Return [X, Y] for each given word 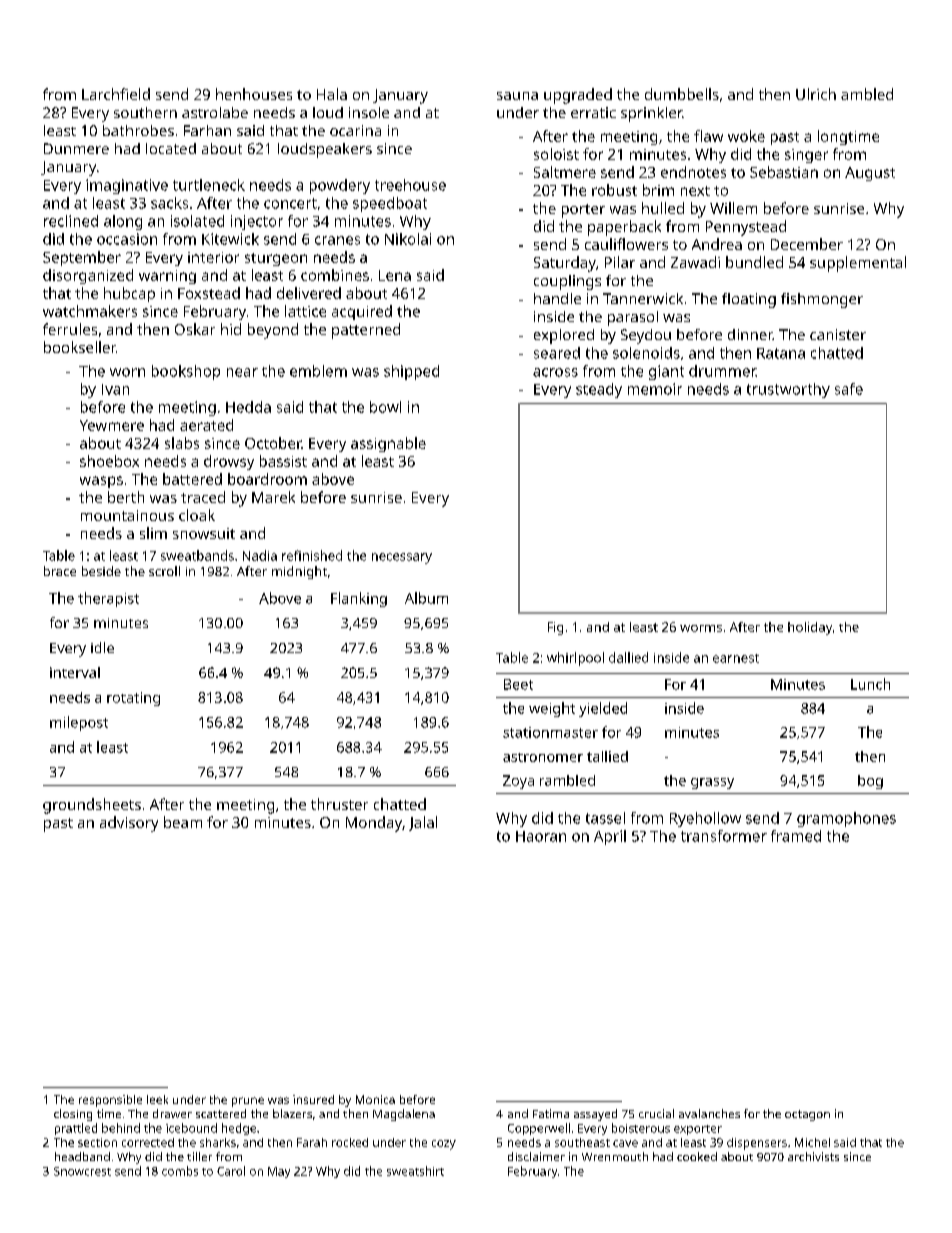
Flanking [359, 599]
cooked [697, 1156]
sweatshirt [415, 1171]
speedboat [390, 204]
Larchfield [116, 94]
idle [102, 647]
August [870, 174]
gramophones [846, 819]
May [279, 1172]
